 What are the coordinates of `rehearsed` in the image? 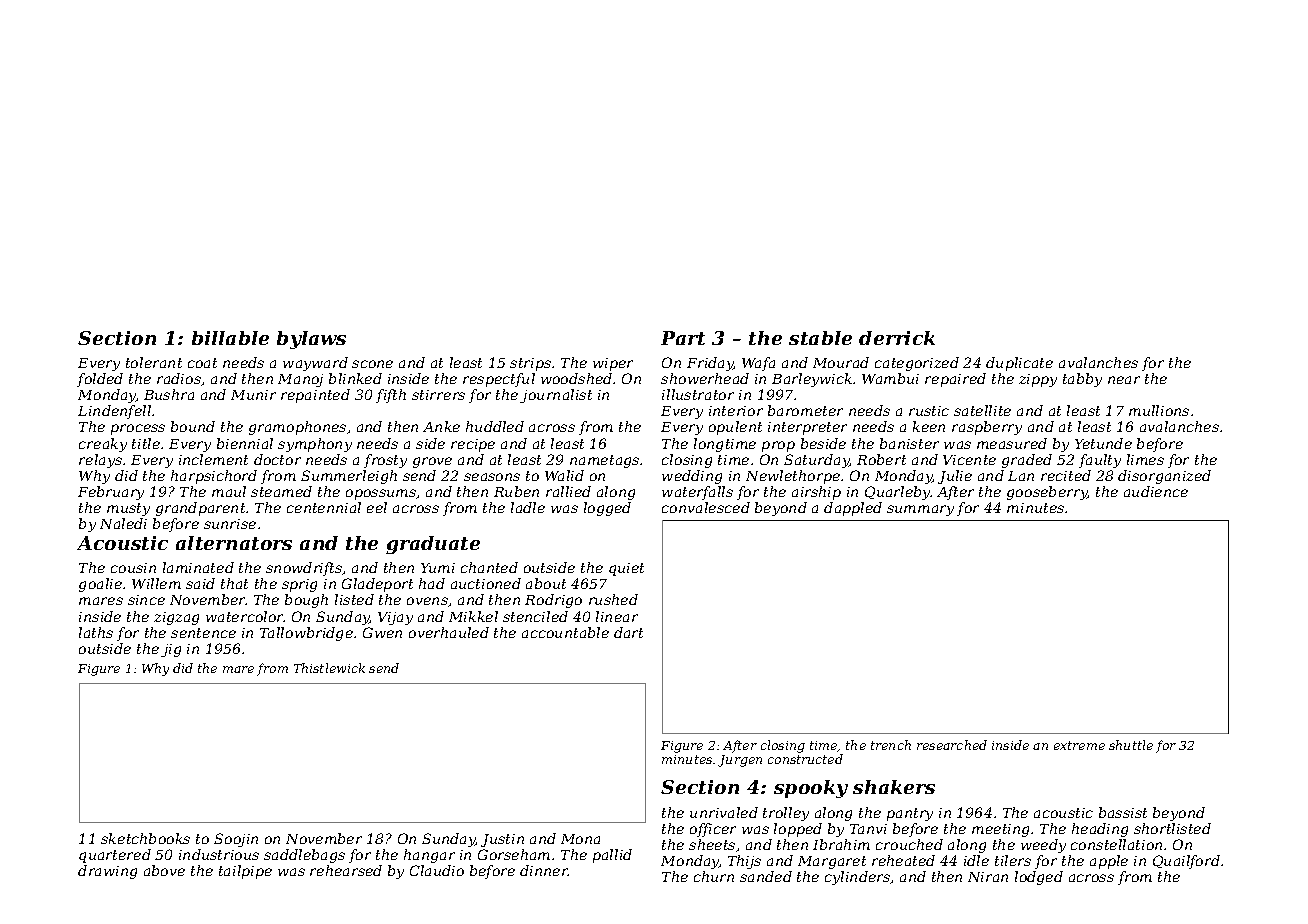 It's located at (346, 870).
